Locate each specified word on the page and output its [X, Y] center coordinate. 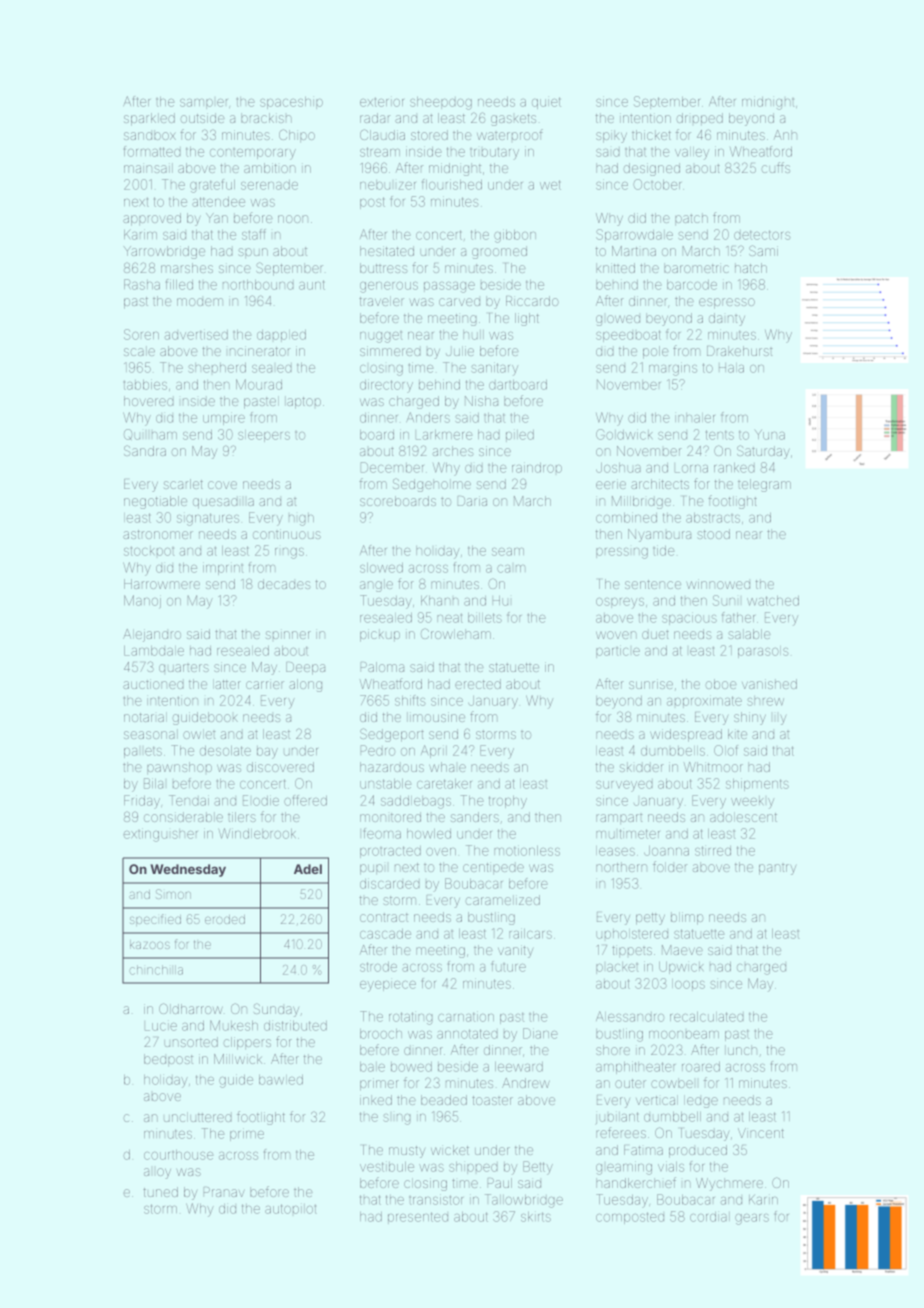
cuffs [776, 167]
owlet [199, 734]
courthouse [178, 1155]
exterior [382, 102]
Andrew [526, 1083]
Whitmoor [713, 767]
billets [485, 618]
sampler [204, 104]
